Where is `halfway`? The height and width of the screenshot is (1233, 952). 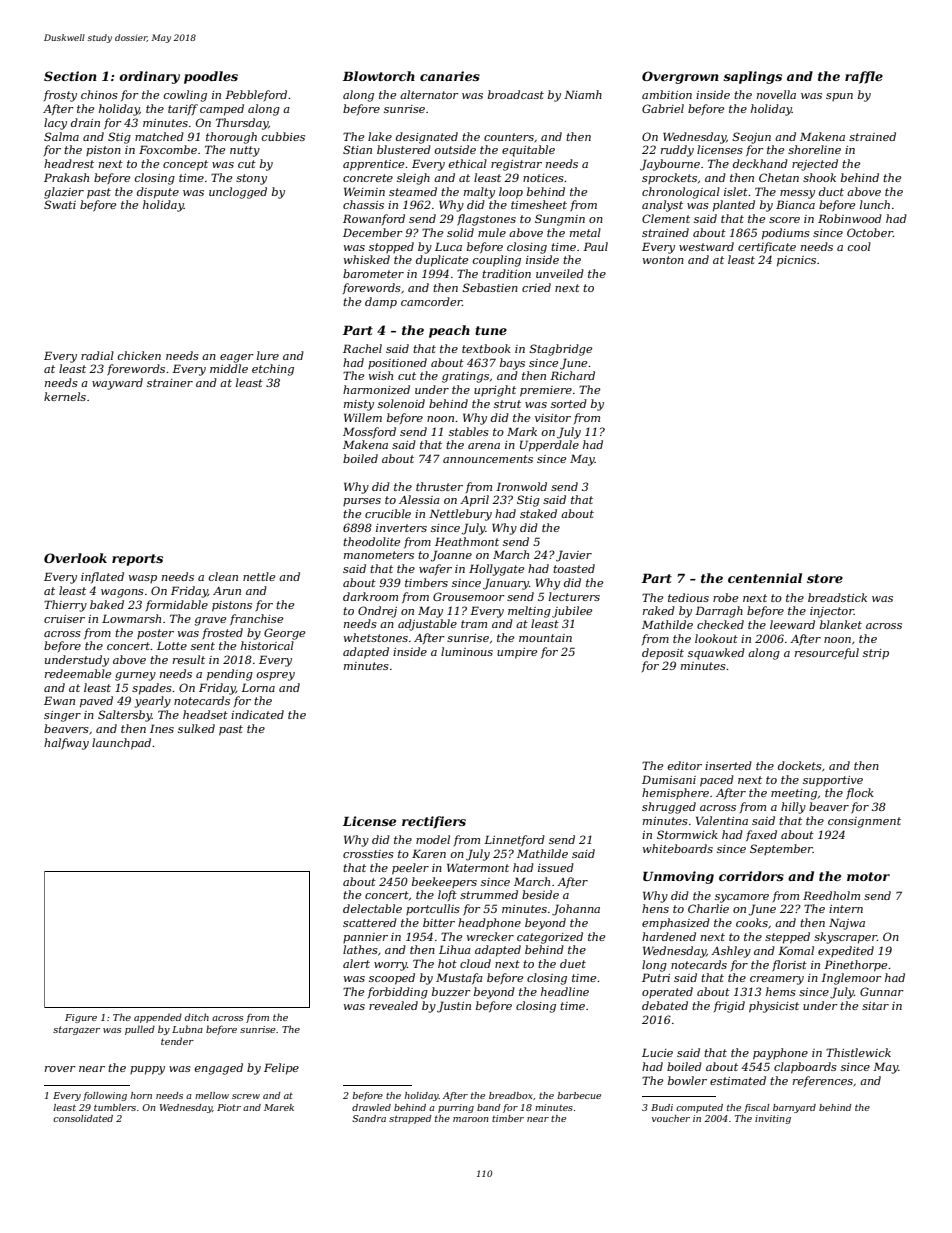
halfway is located at coordinates (66, 744).
